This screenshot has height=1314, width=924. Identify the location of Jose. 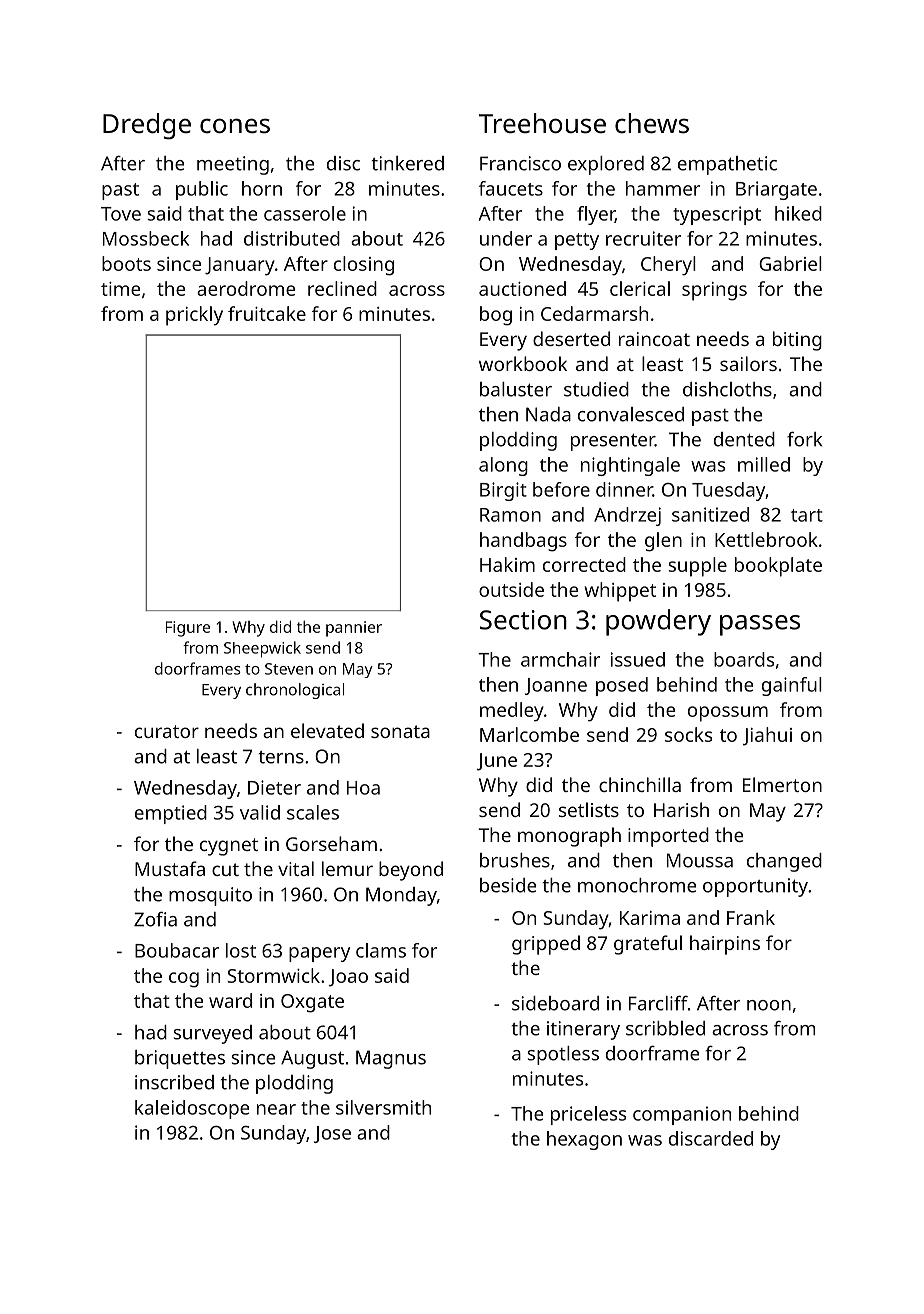
(332, 1134).
